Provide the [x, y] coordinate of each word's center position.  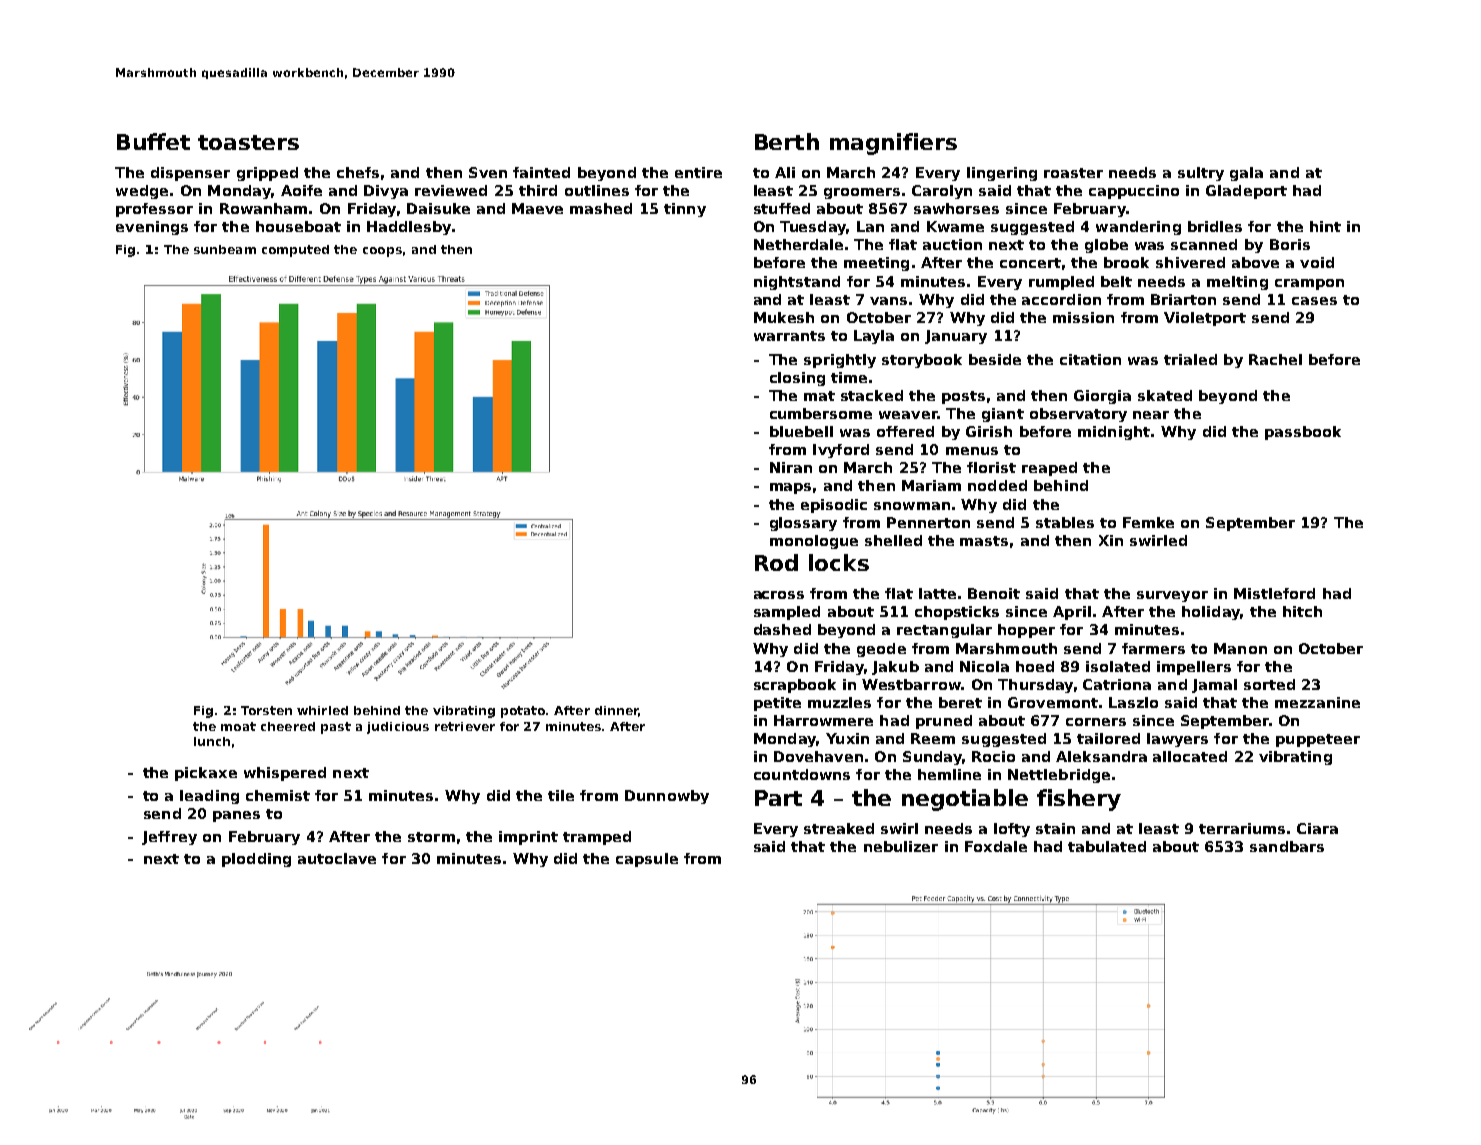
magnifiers [893, 144]
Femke [1148, 522]
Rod [776, 562]
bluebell [801, 431]
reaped [1049, 469]
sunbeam [225, 249]
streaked [839, 828]
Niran [791, 467]
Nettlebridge [1059, 776]
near [1151, 415]
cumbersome [821, 413]
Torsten [266, 710]
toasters [248, 142]
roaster [1073, 173]
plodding [256, 860]
